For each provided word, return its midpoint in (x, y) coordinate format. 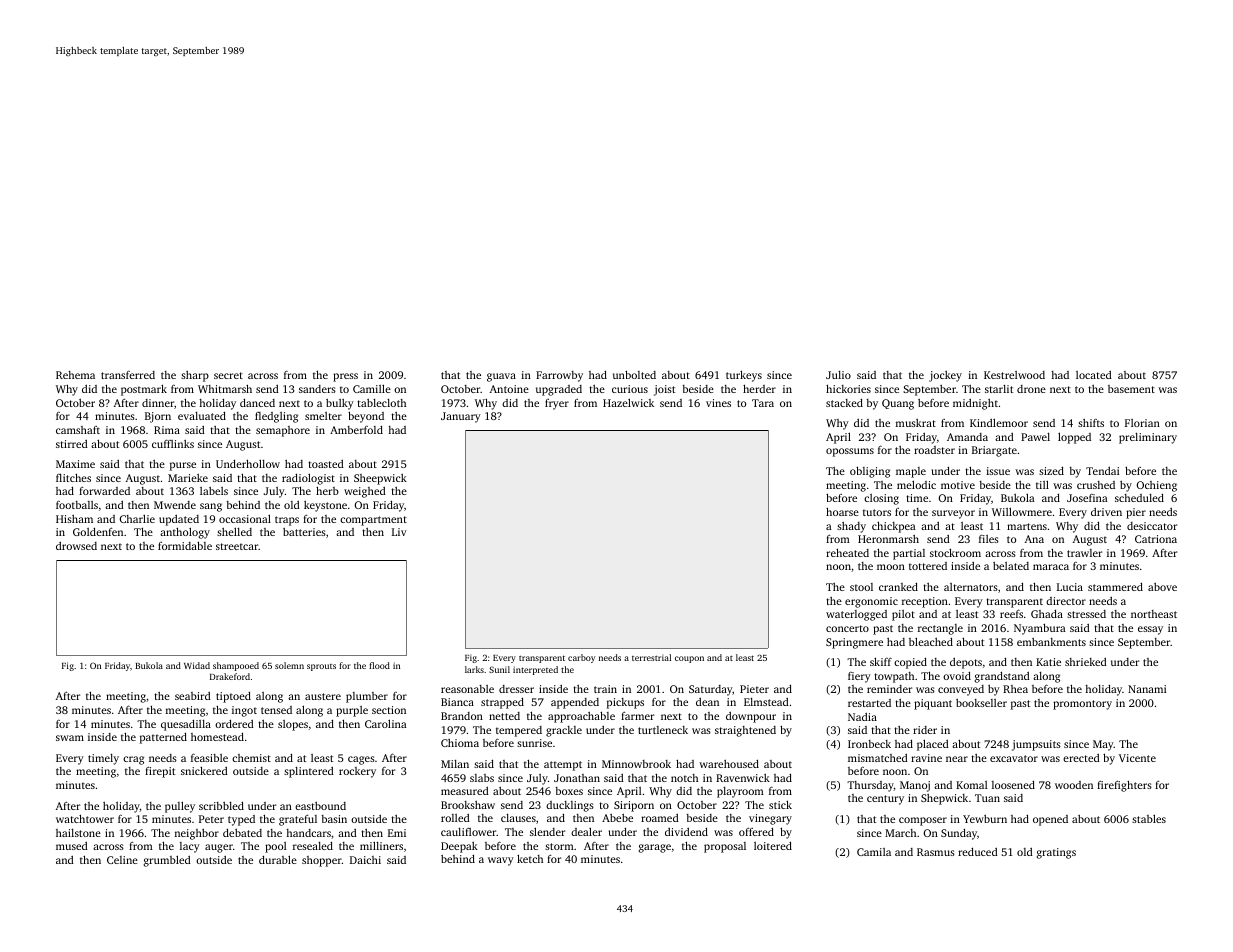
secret (228, 375)
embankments (1051, 642)
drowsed (76, 546)
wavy (501, 861)
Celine (122, 860)
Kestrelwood (1014, 375)
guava (501, 377)
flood (379, 665)
